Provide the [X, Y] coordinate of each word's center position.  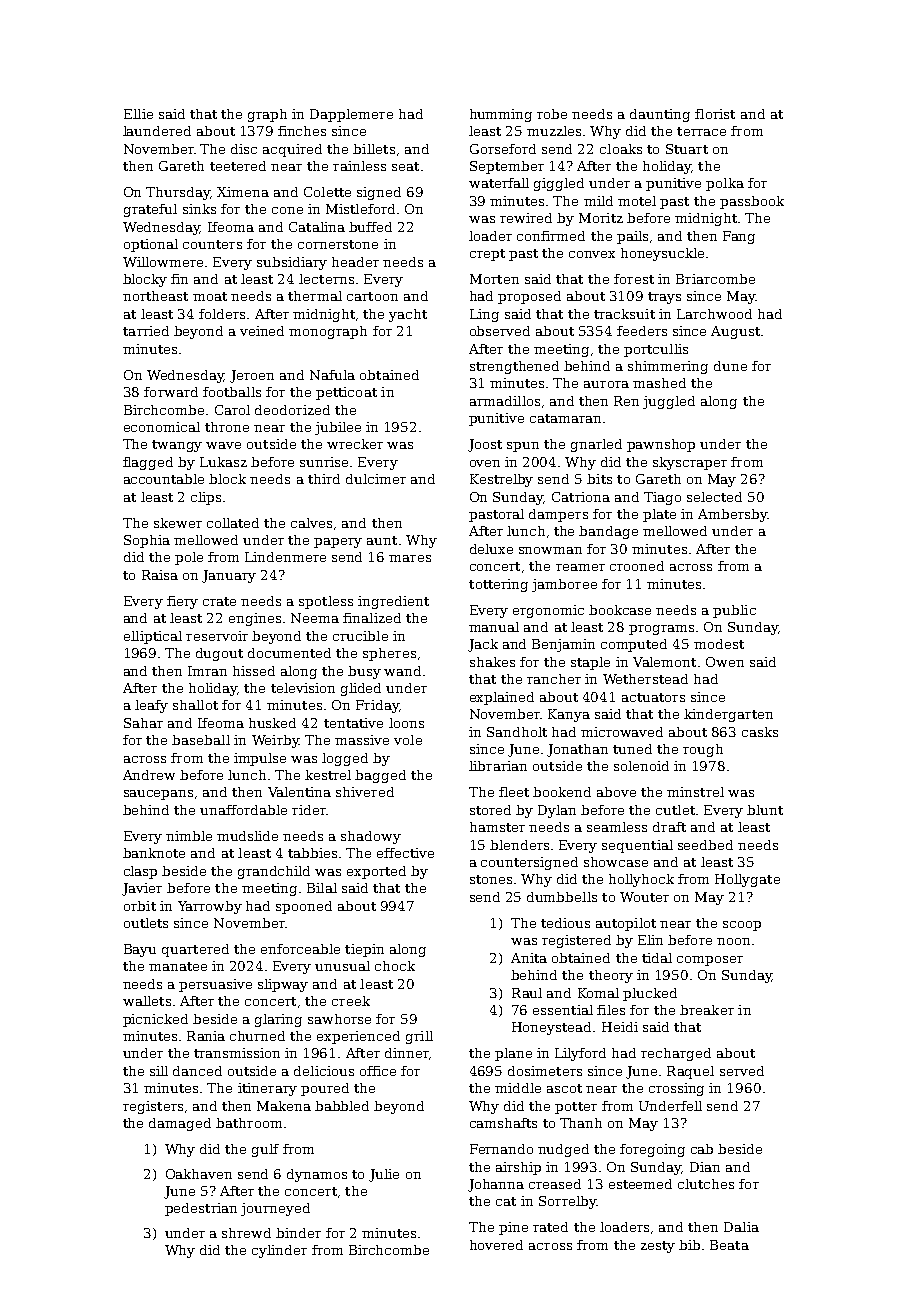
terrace [701, 131]
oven [485, 463]
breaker [707, 1010]
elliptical [153, 637]
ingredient [393, 602]
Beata [729, 1245]
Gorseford [503, 149]
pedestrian [201, 1209]
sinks [199, 209]
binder [298, 1233]
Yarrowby [210, 907]
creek [351, 1001]
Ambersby [732, 515]
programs [661, 630]
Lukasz [223, 462]
